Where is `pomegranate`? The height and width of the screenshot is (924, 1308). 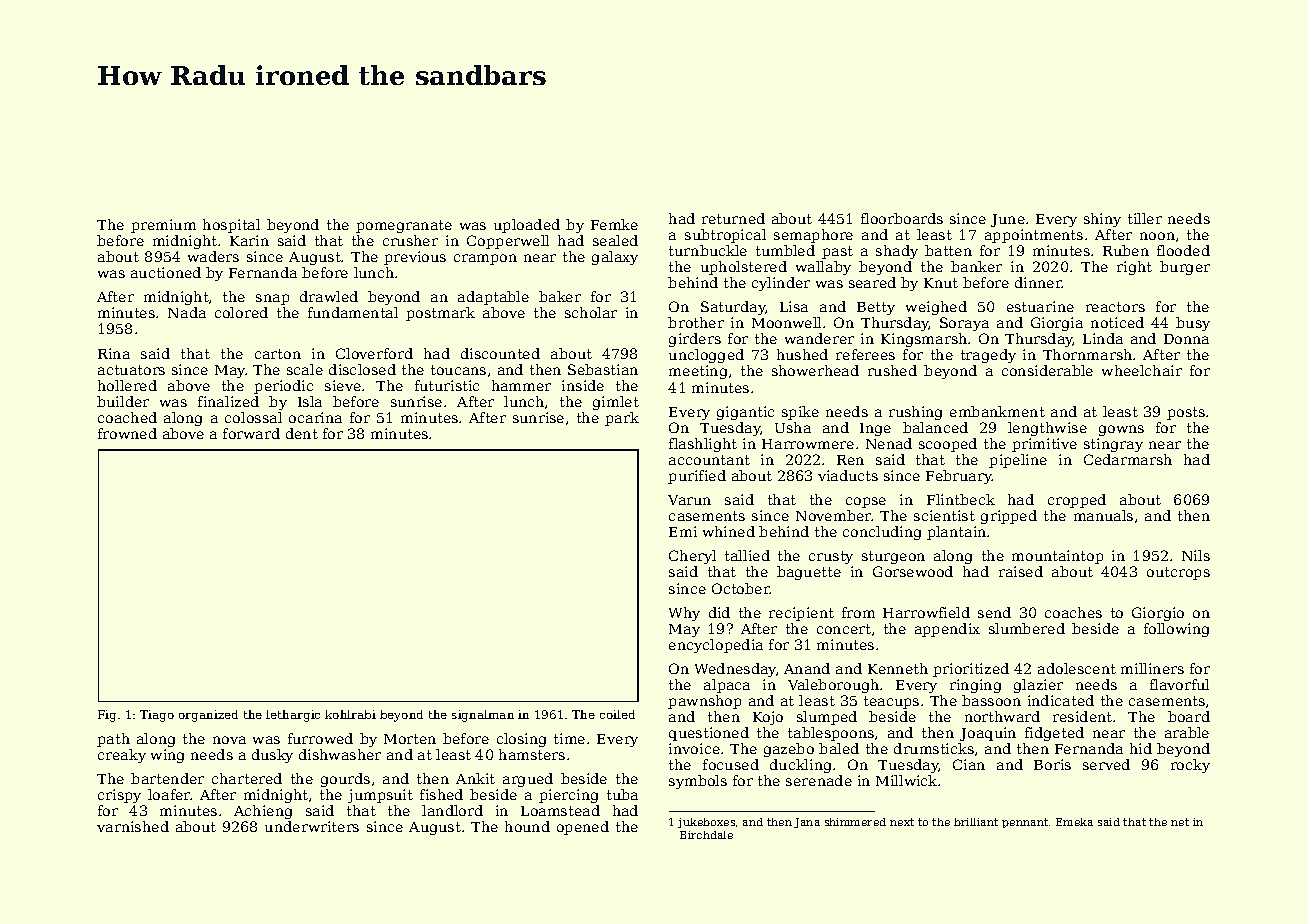
pomegranate is located at coordinates (404, 226).
